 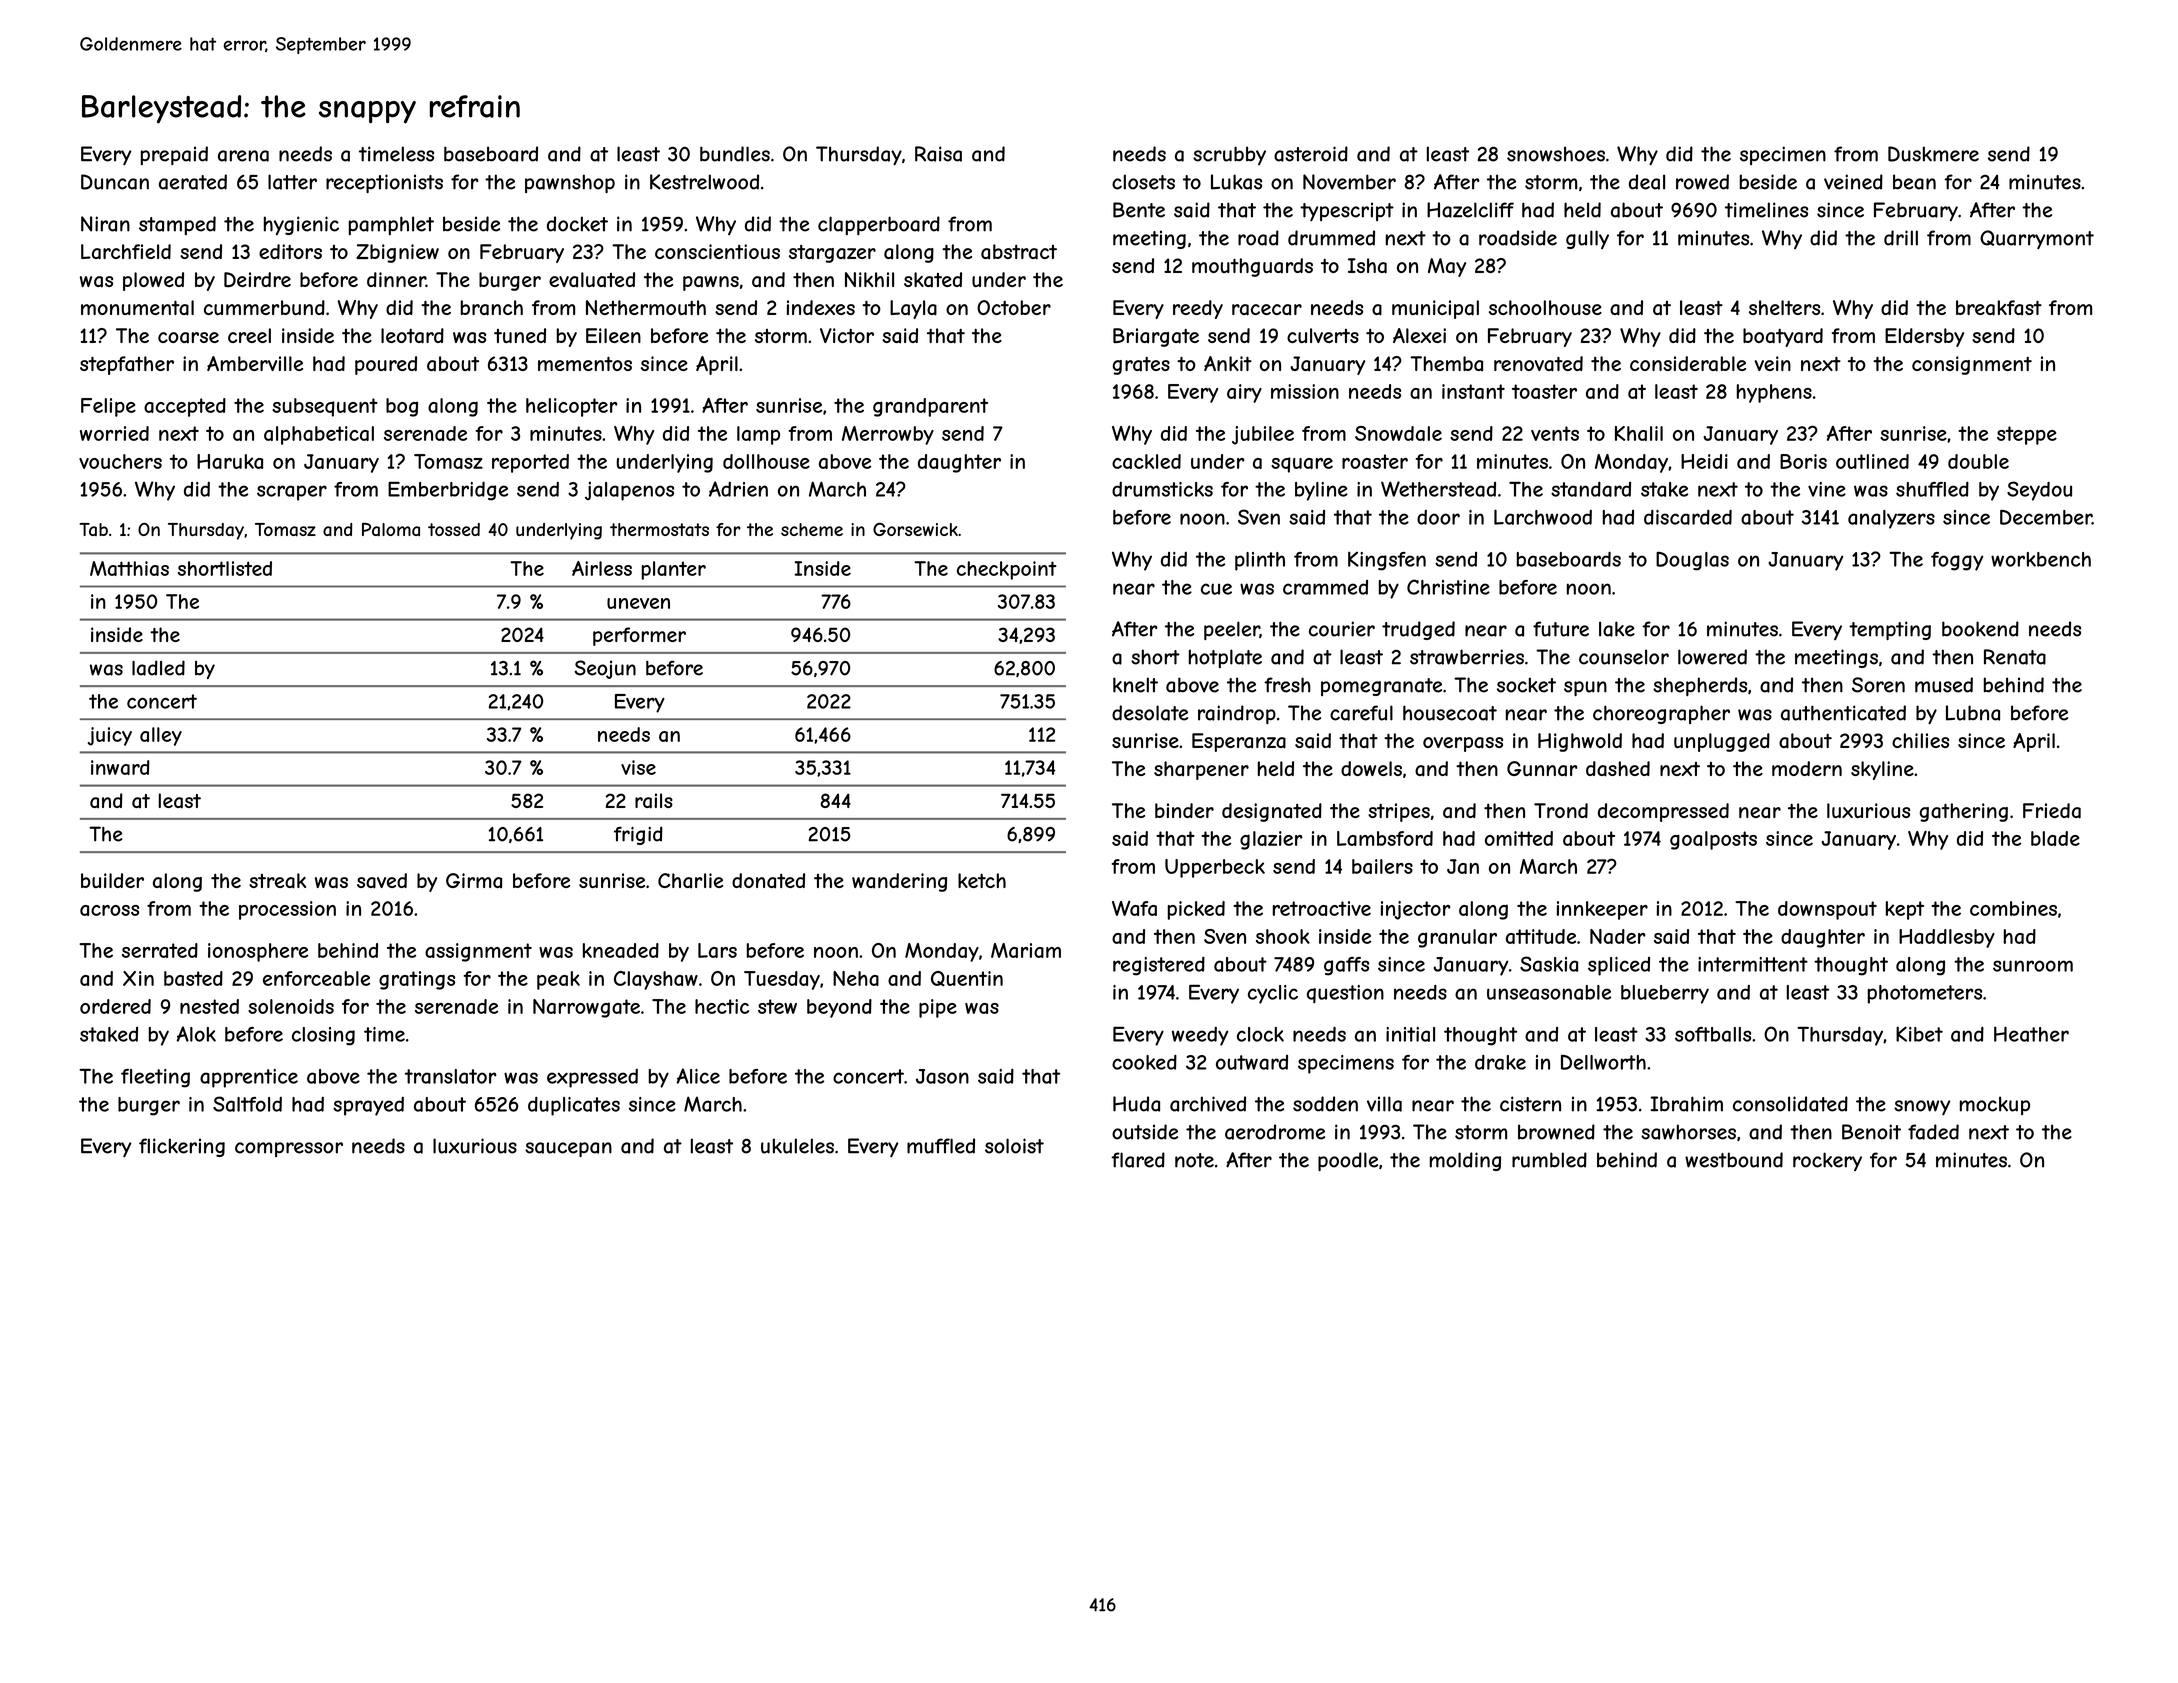 What do you see at coordinates (120, 767) in the screenshot?
I see `inward` at bounding box center [120, 767].
